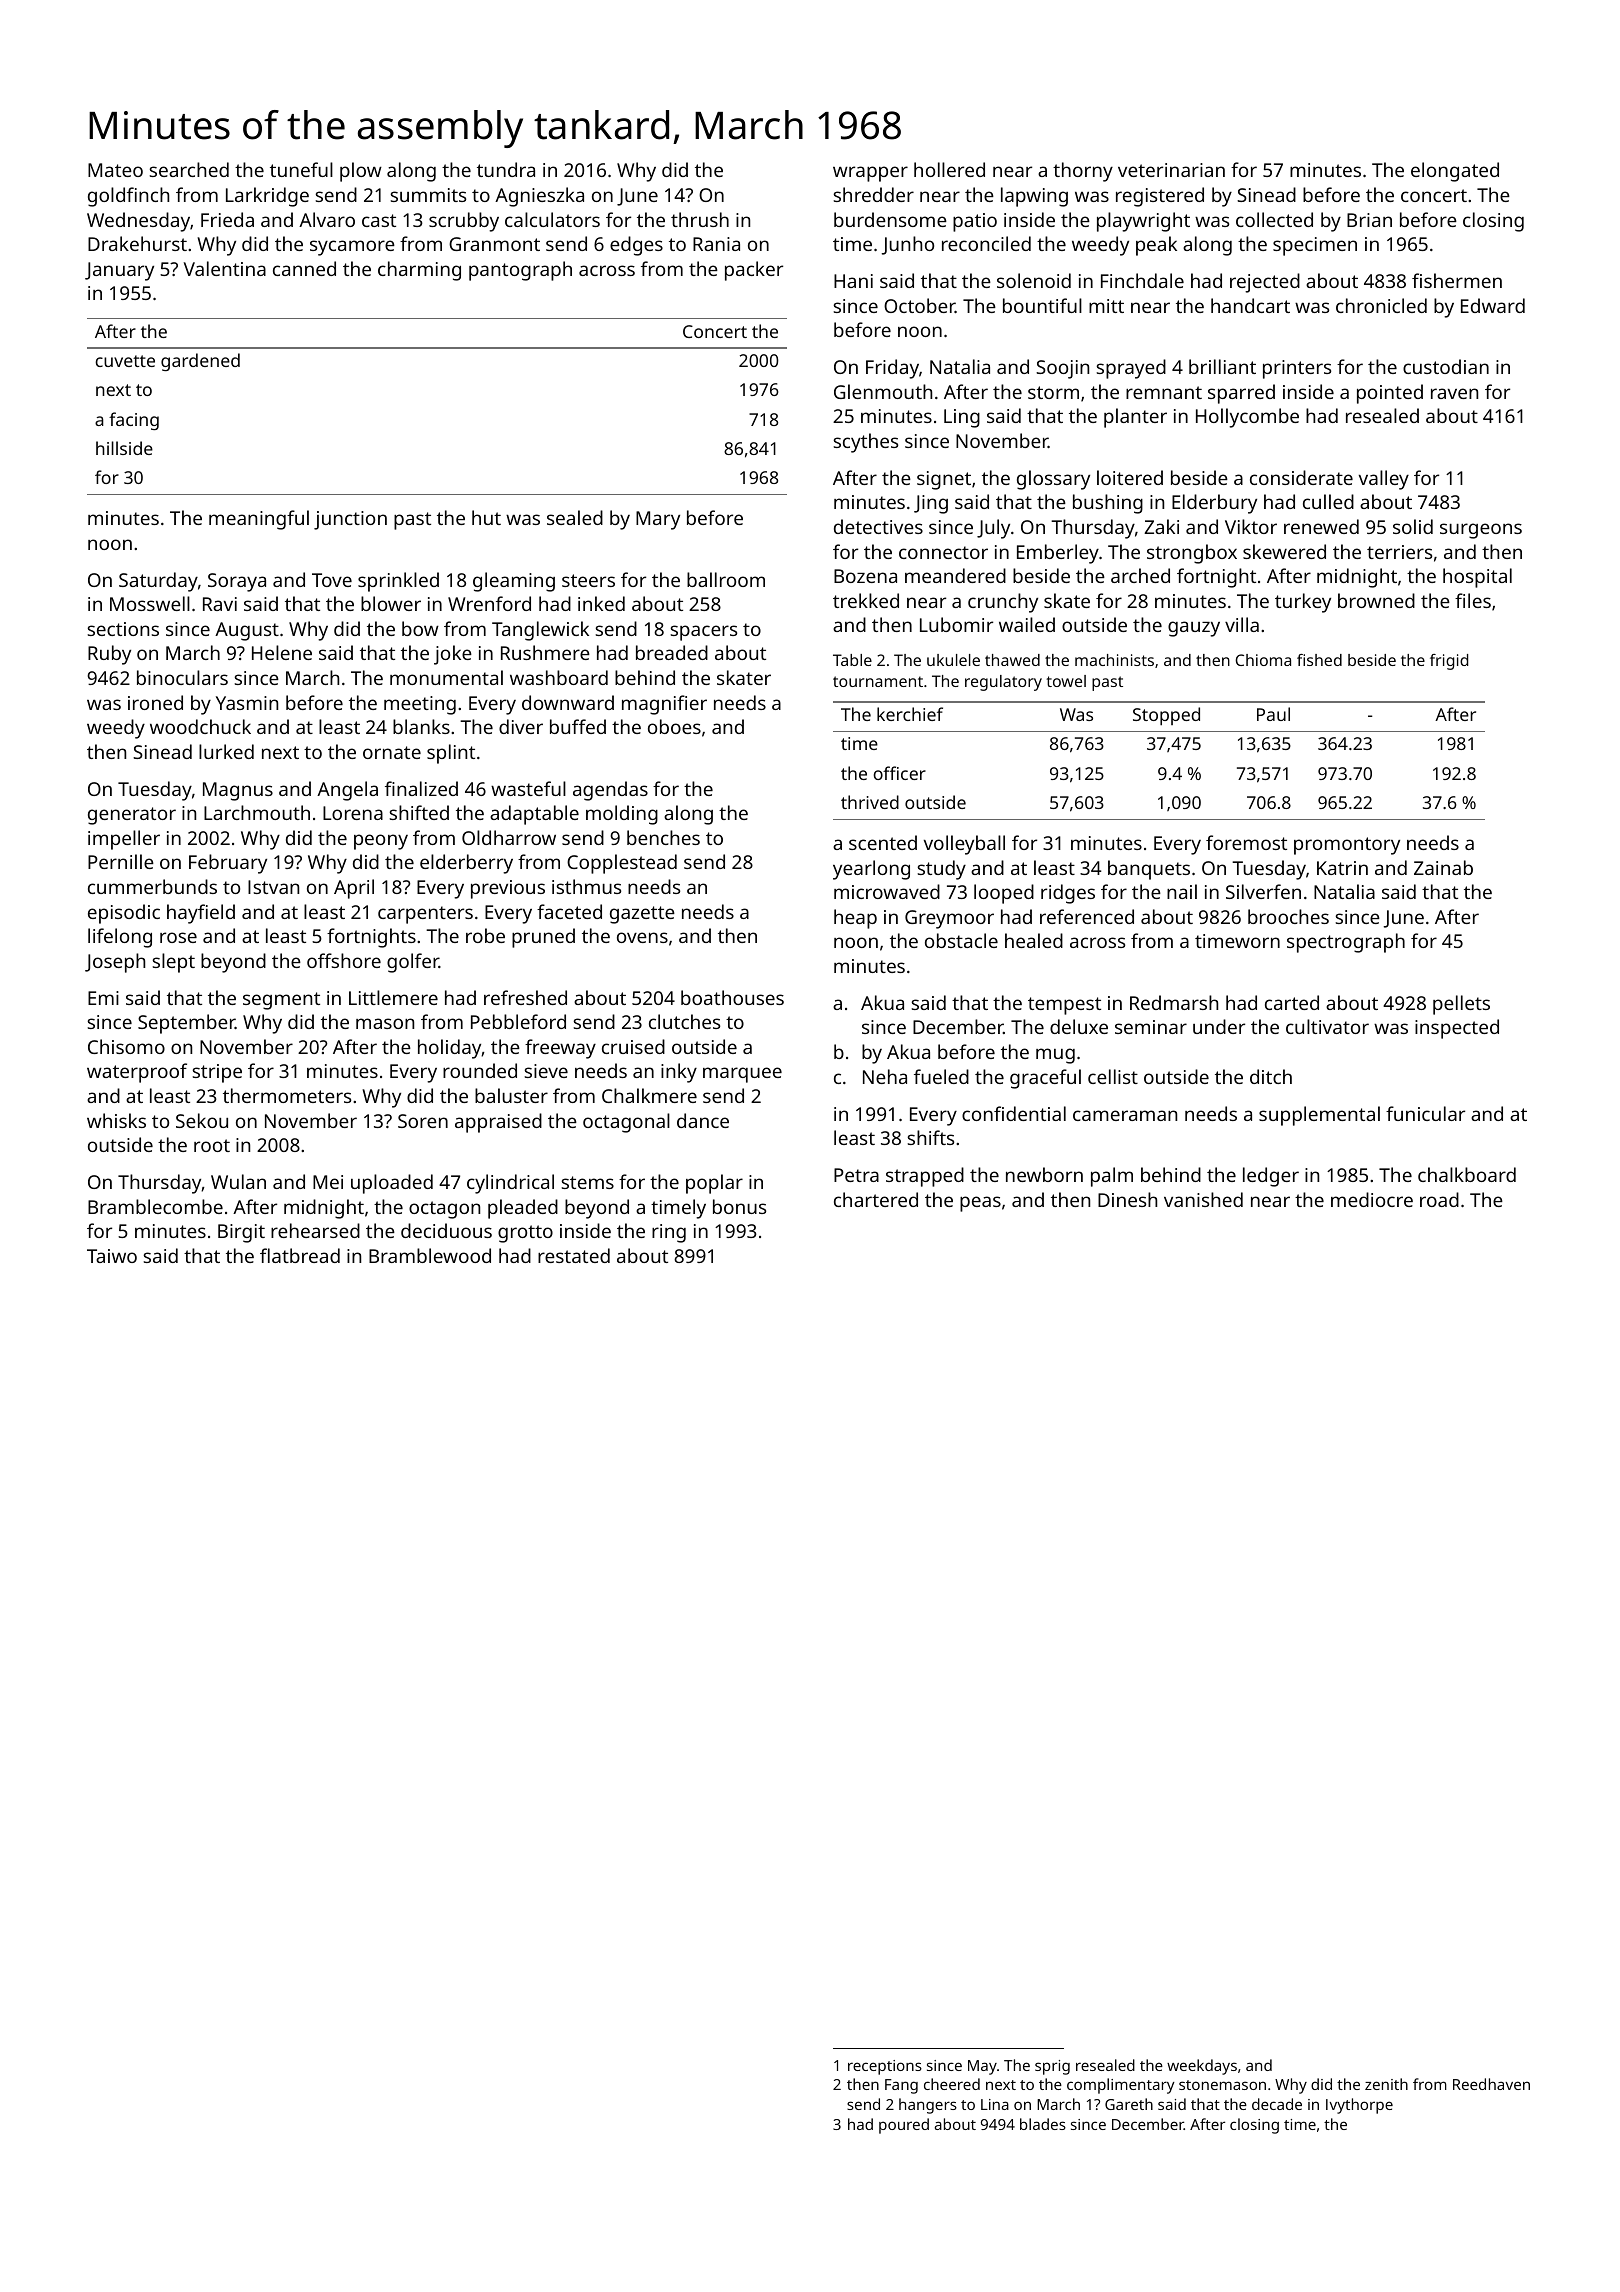  Describe the element at coordinates (1372, 1199) in the document. I see `mediocre` at that location.
